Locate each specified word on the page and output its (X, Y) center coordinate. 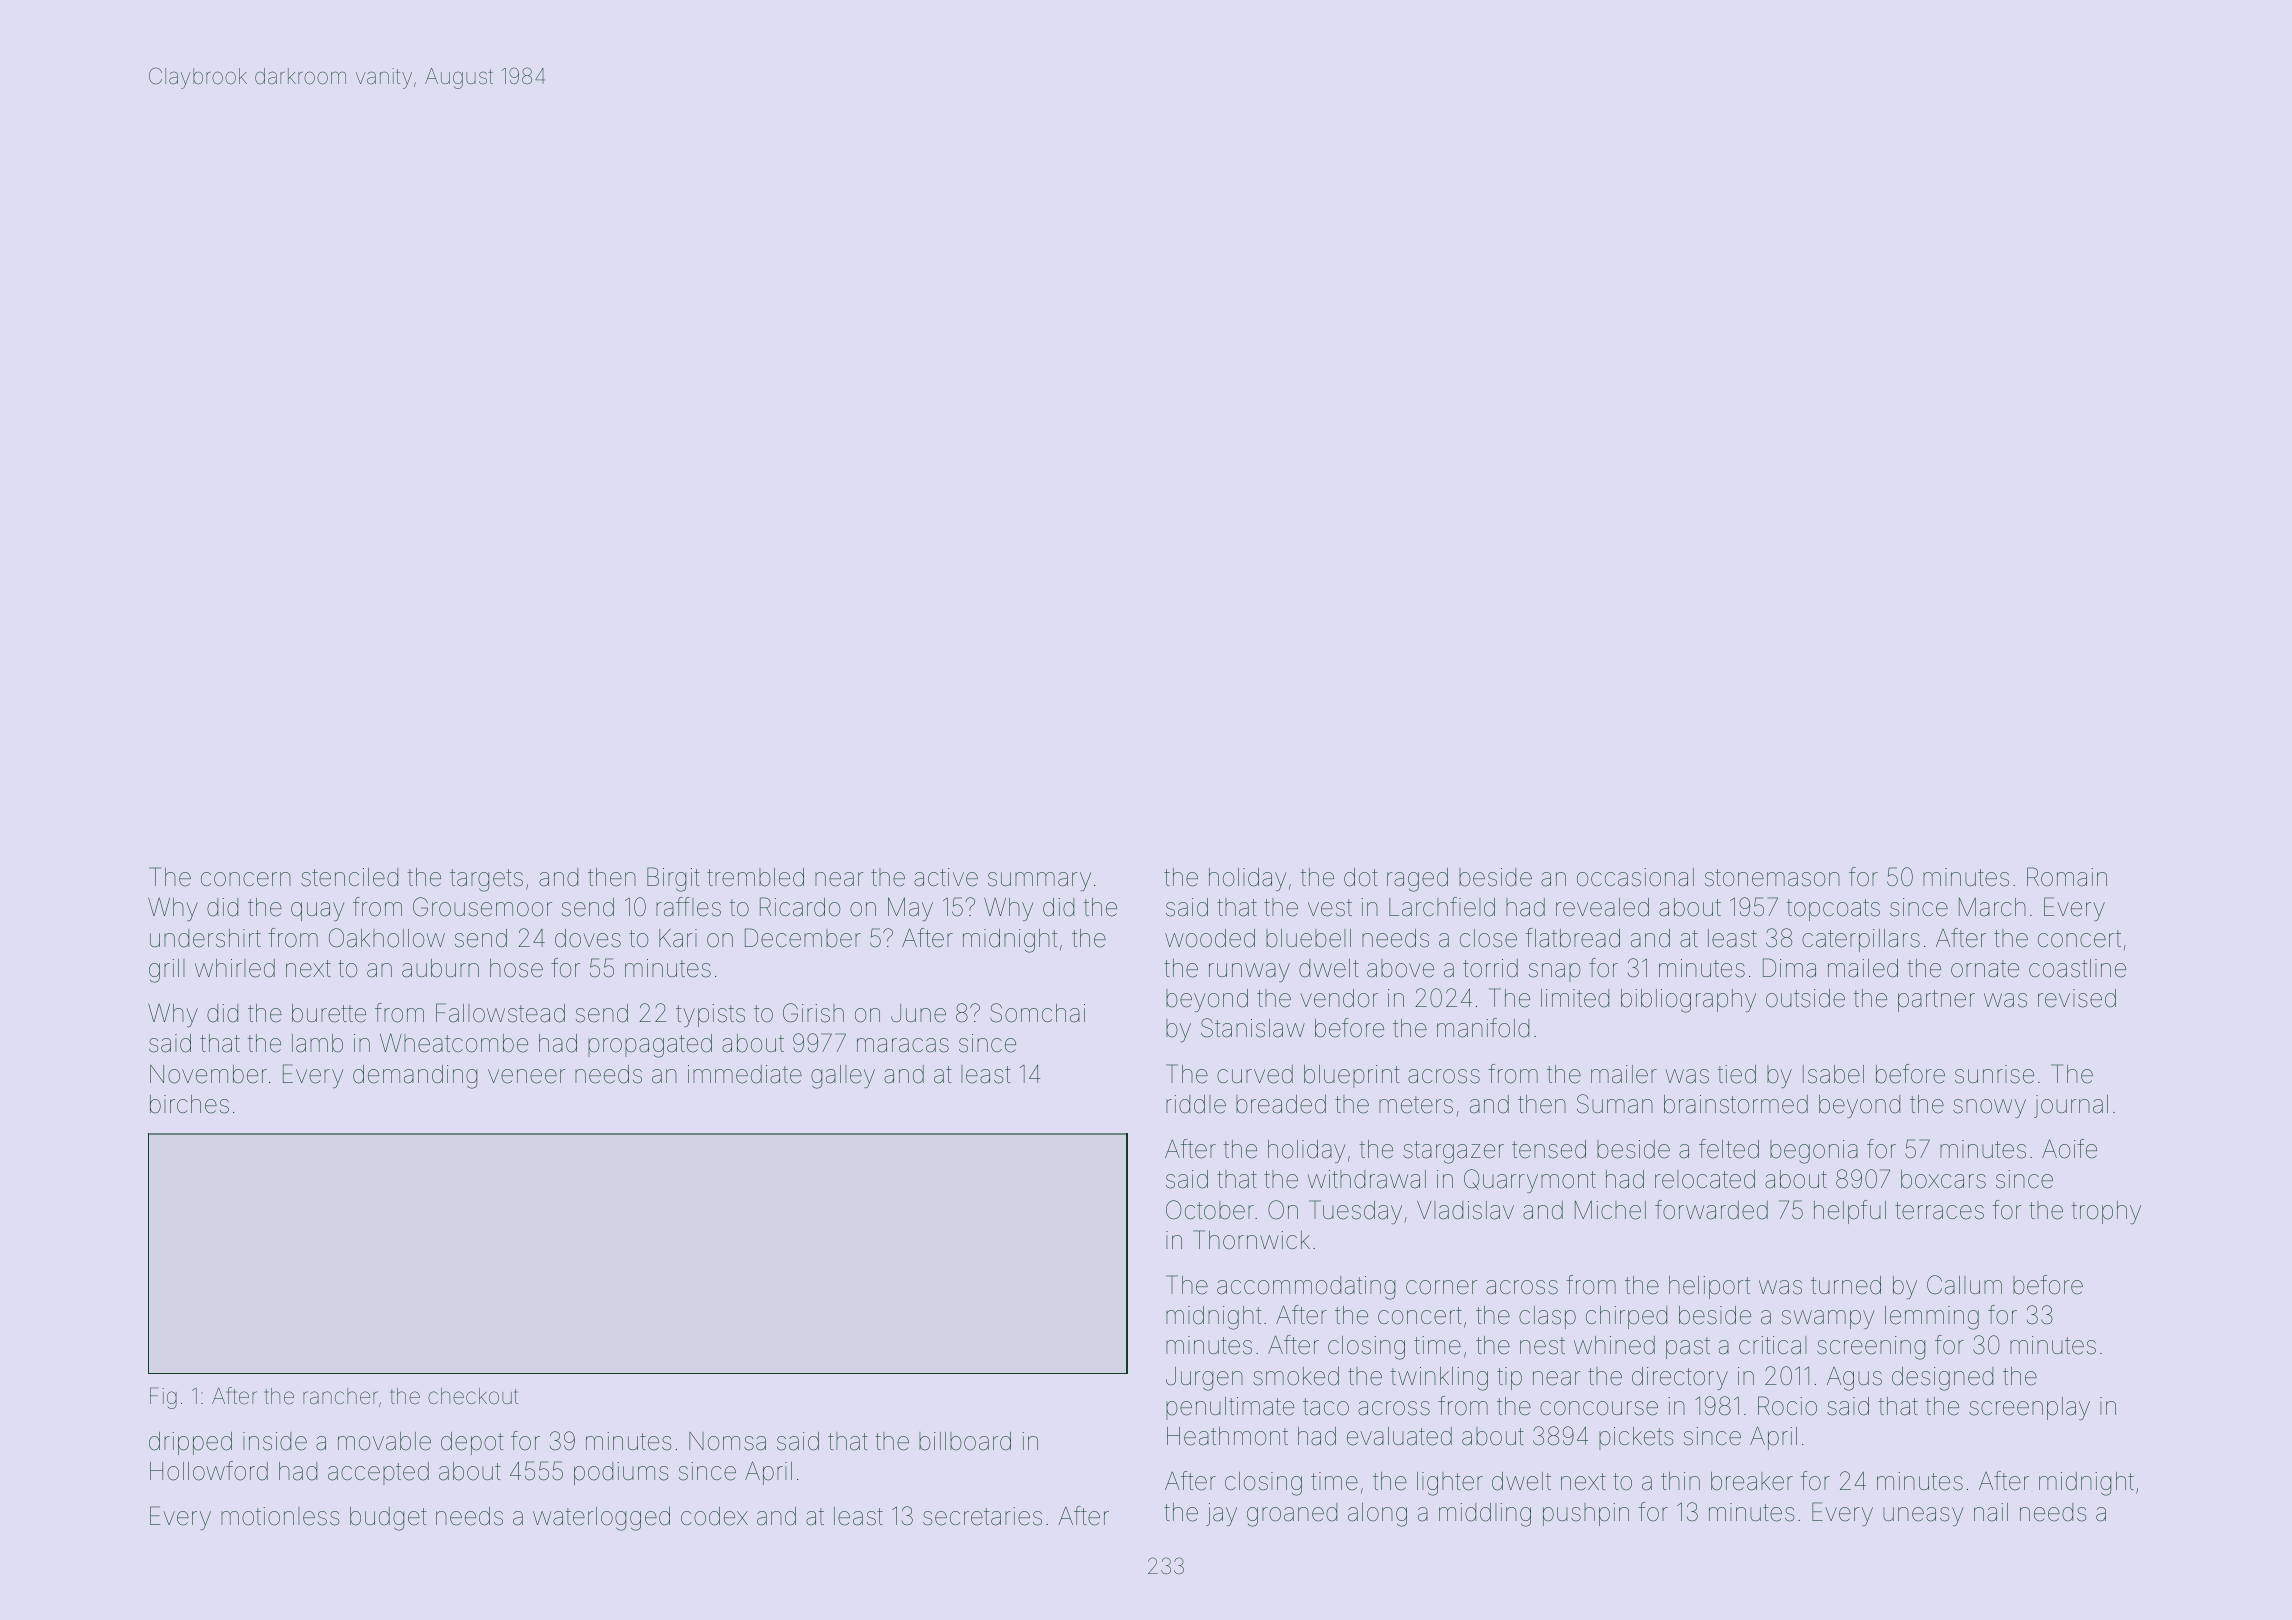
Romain (2067, 877)
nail (1991, 1512)
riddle (1196, 1104)
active (946, 877)
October (1210, 1210)
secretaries (982, 1516)
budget (388, 1519)
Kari (678, 938)
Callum (1964, 1285)
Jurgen (1204, 1379)
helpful (1850, 1212)
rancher (340, 1396)
